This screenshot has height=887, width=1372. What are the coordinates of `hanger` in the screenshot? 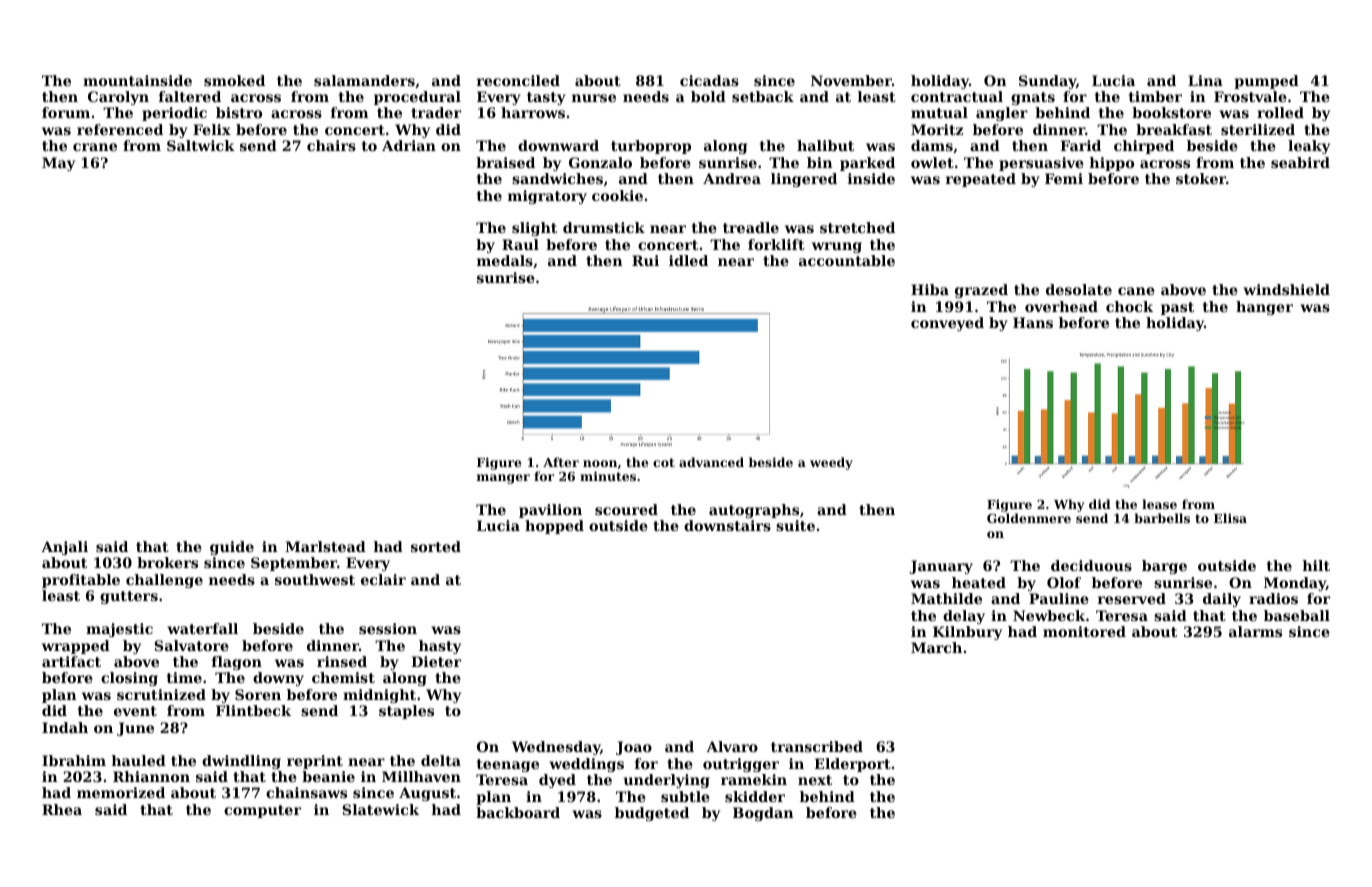 It's located at (1264, 308).
